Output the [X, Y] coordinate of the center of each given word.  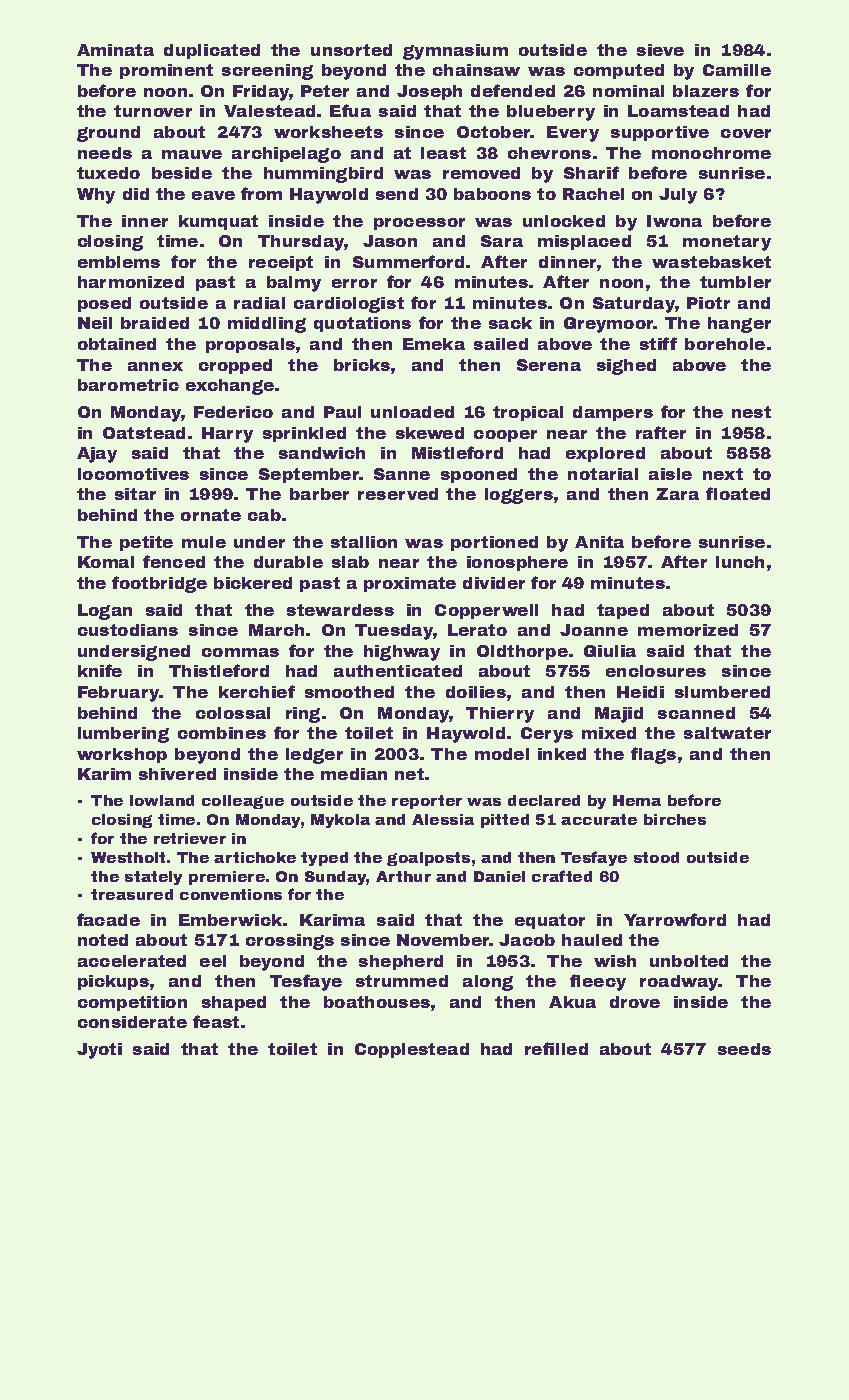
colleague [243, 802]
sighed [626, 367]
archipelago [286, 155]
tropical [528, 413]
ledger [314, 756]
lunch [740, 562]
